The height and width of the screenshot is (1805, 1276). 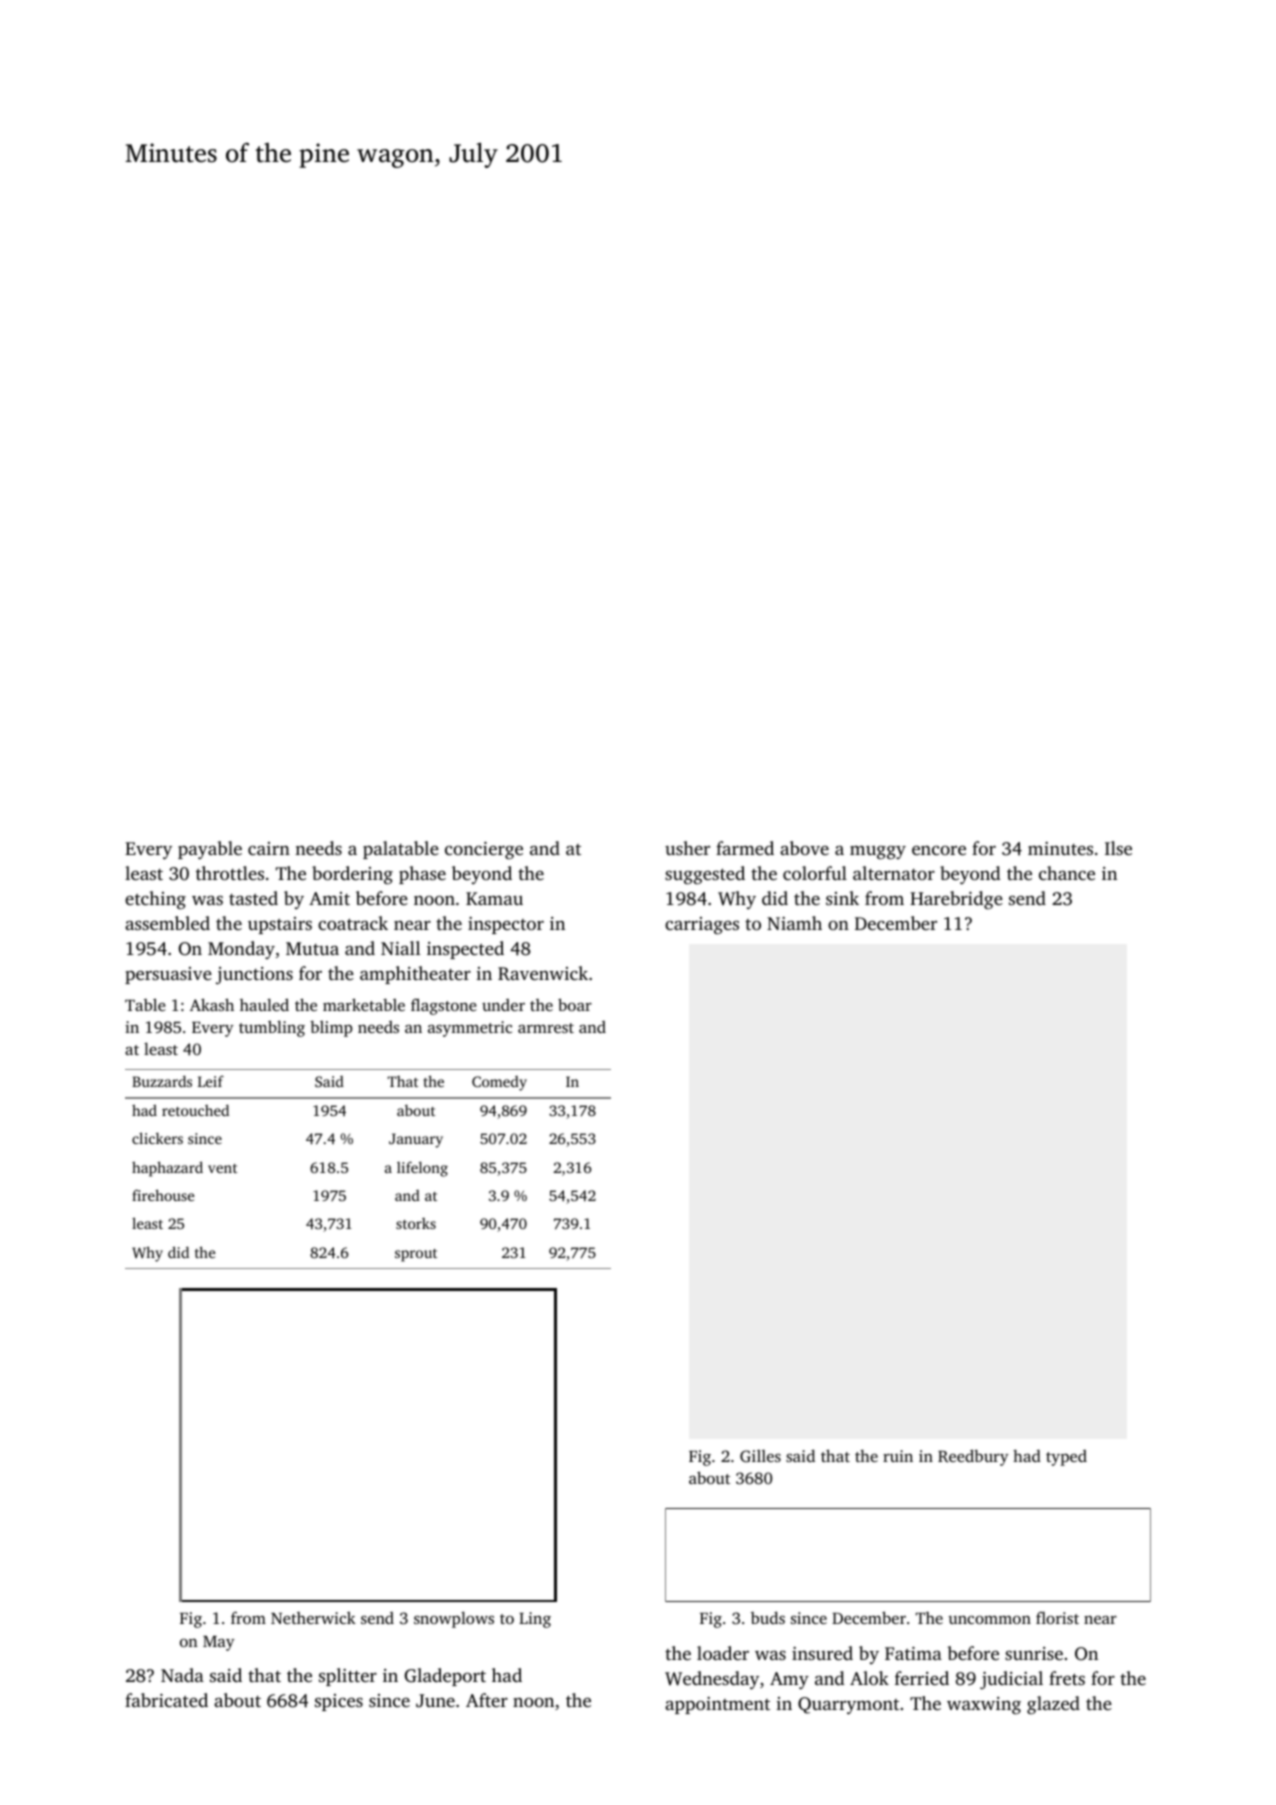 I want to click on Buzzards, so click(x=162, y=1081).
